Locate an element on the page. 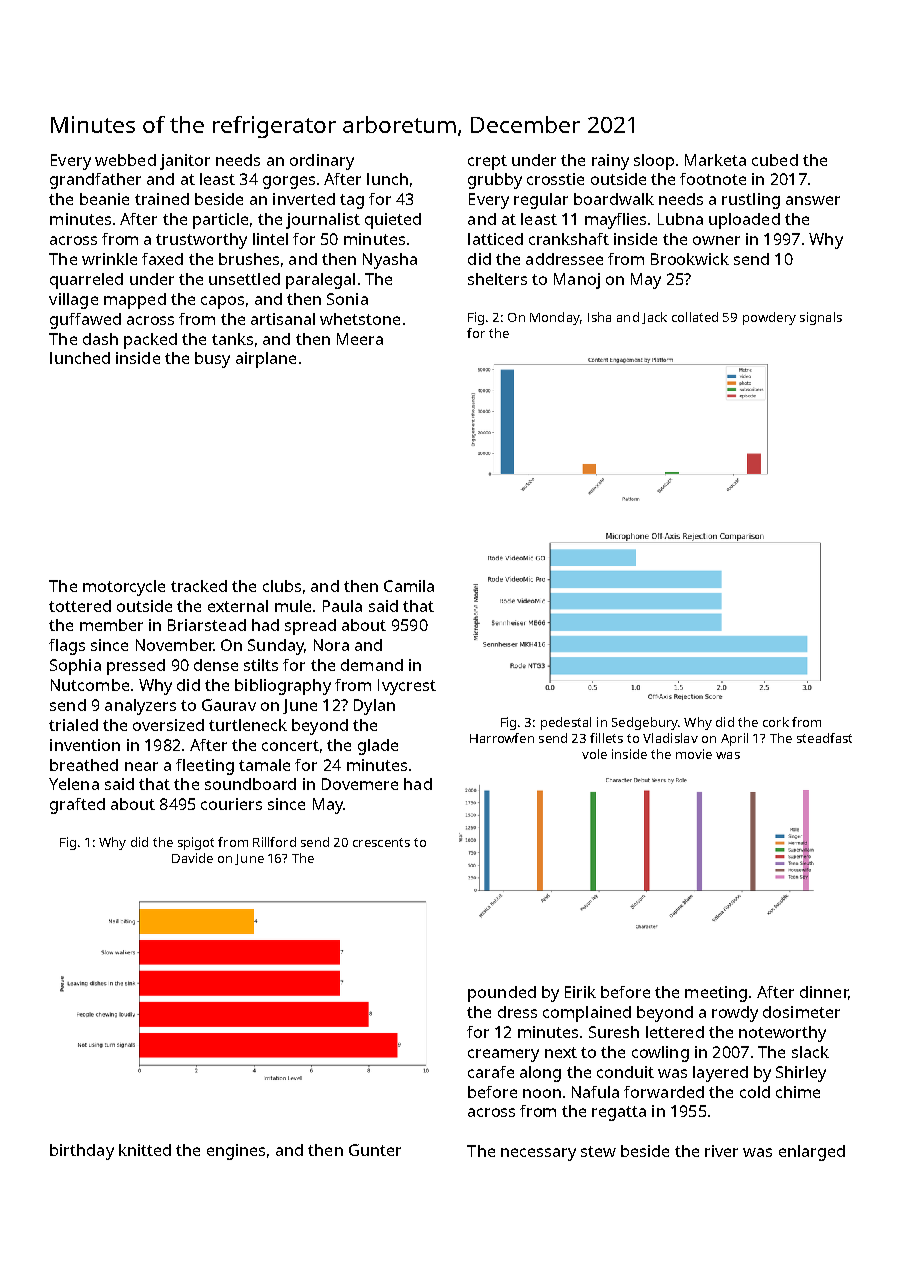 This image has height=1283, width=904. birthday is located at coordinates (82, 1152).
